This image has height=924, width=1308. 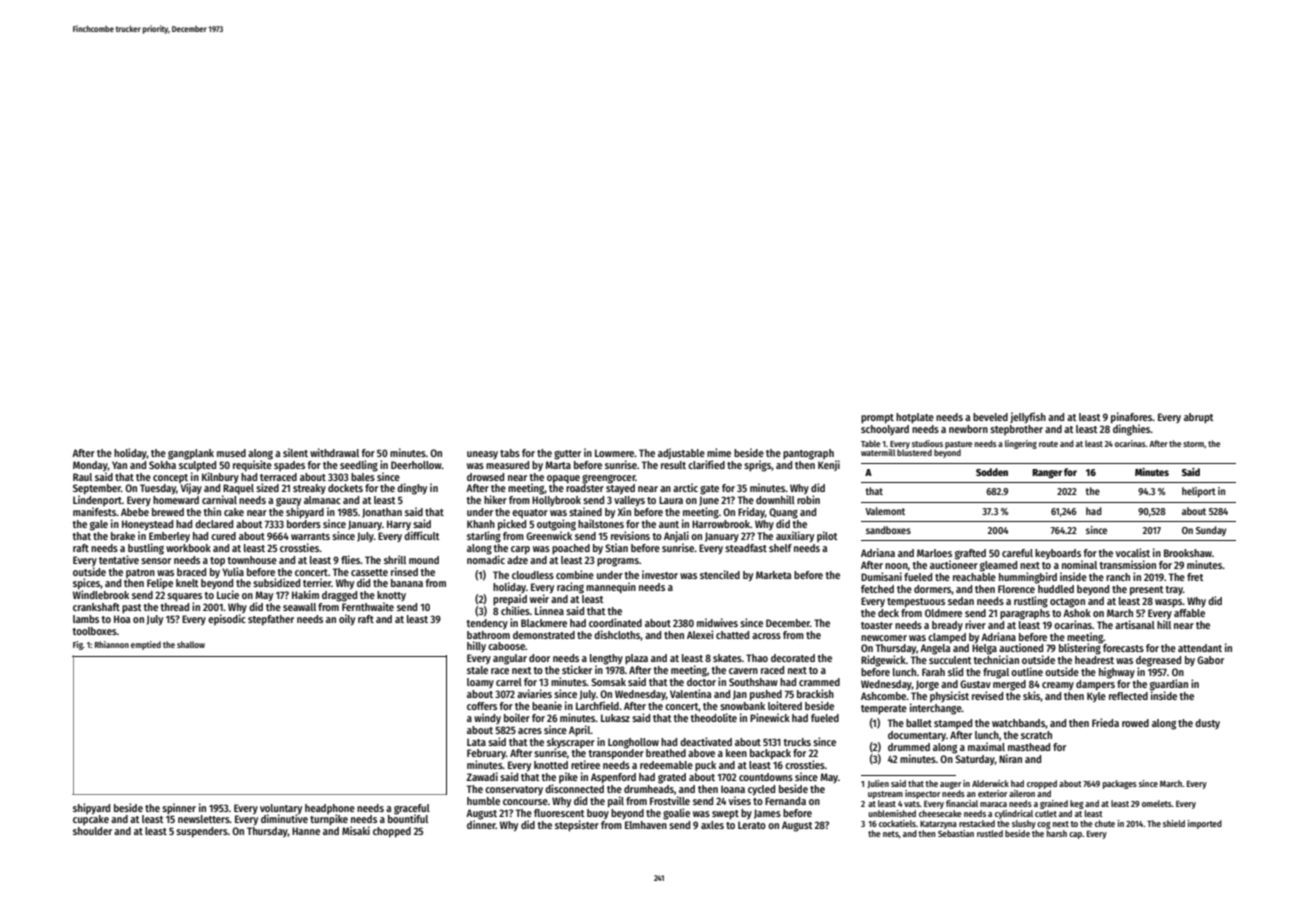 What do you see at coordinates (927, 685) in the image?
I see `Jorge` at bounding box center [927, 685].
